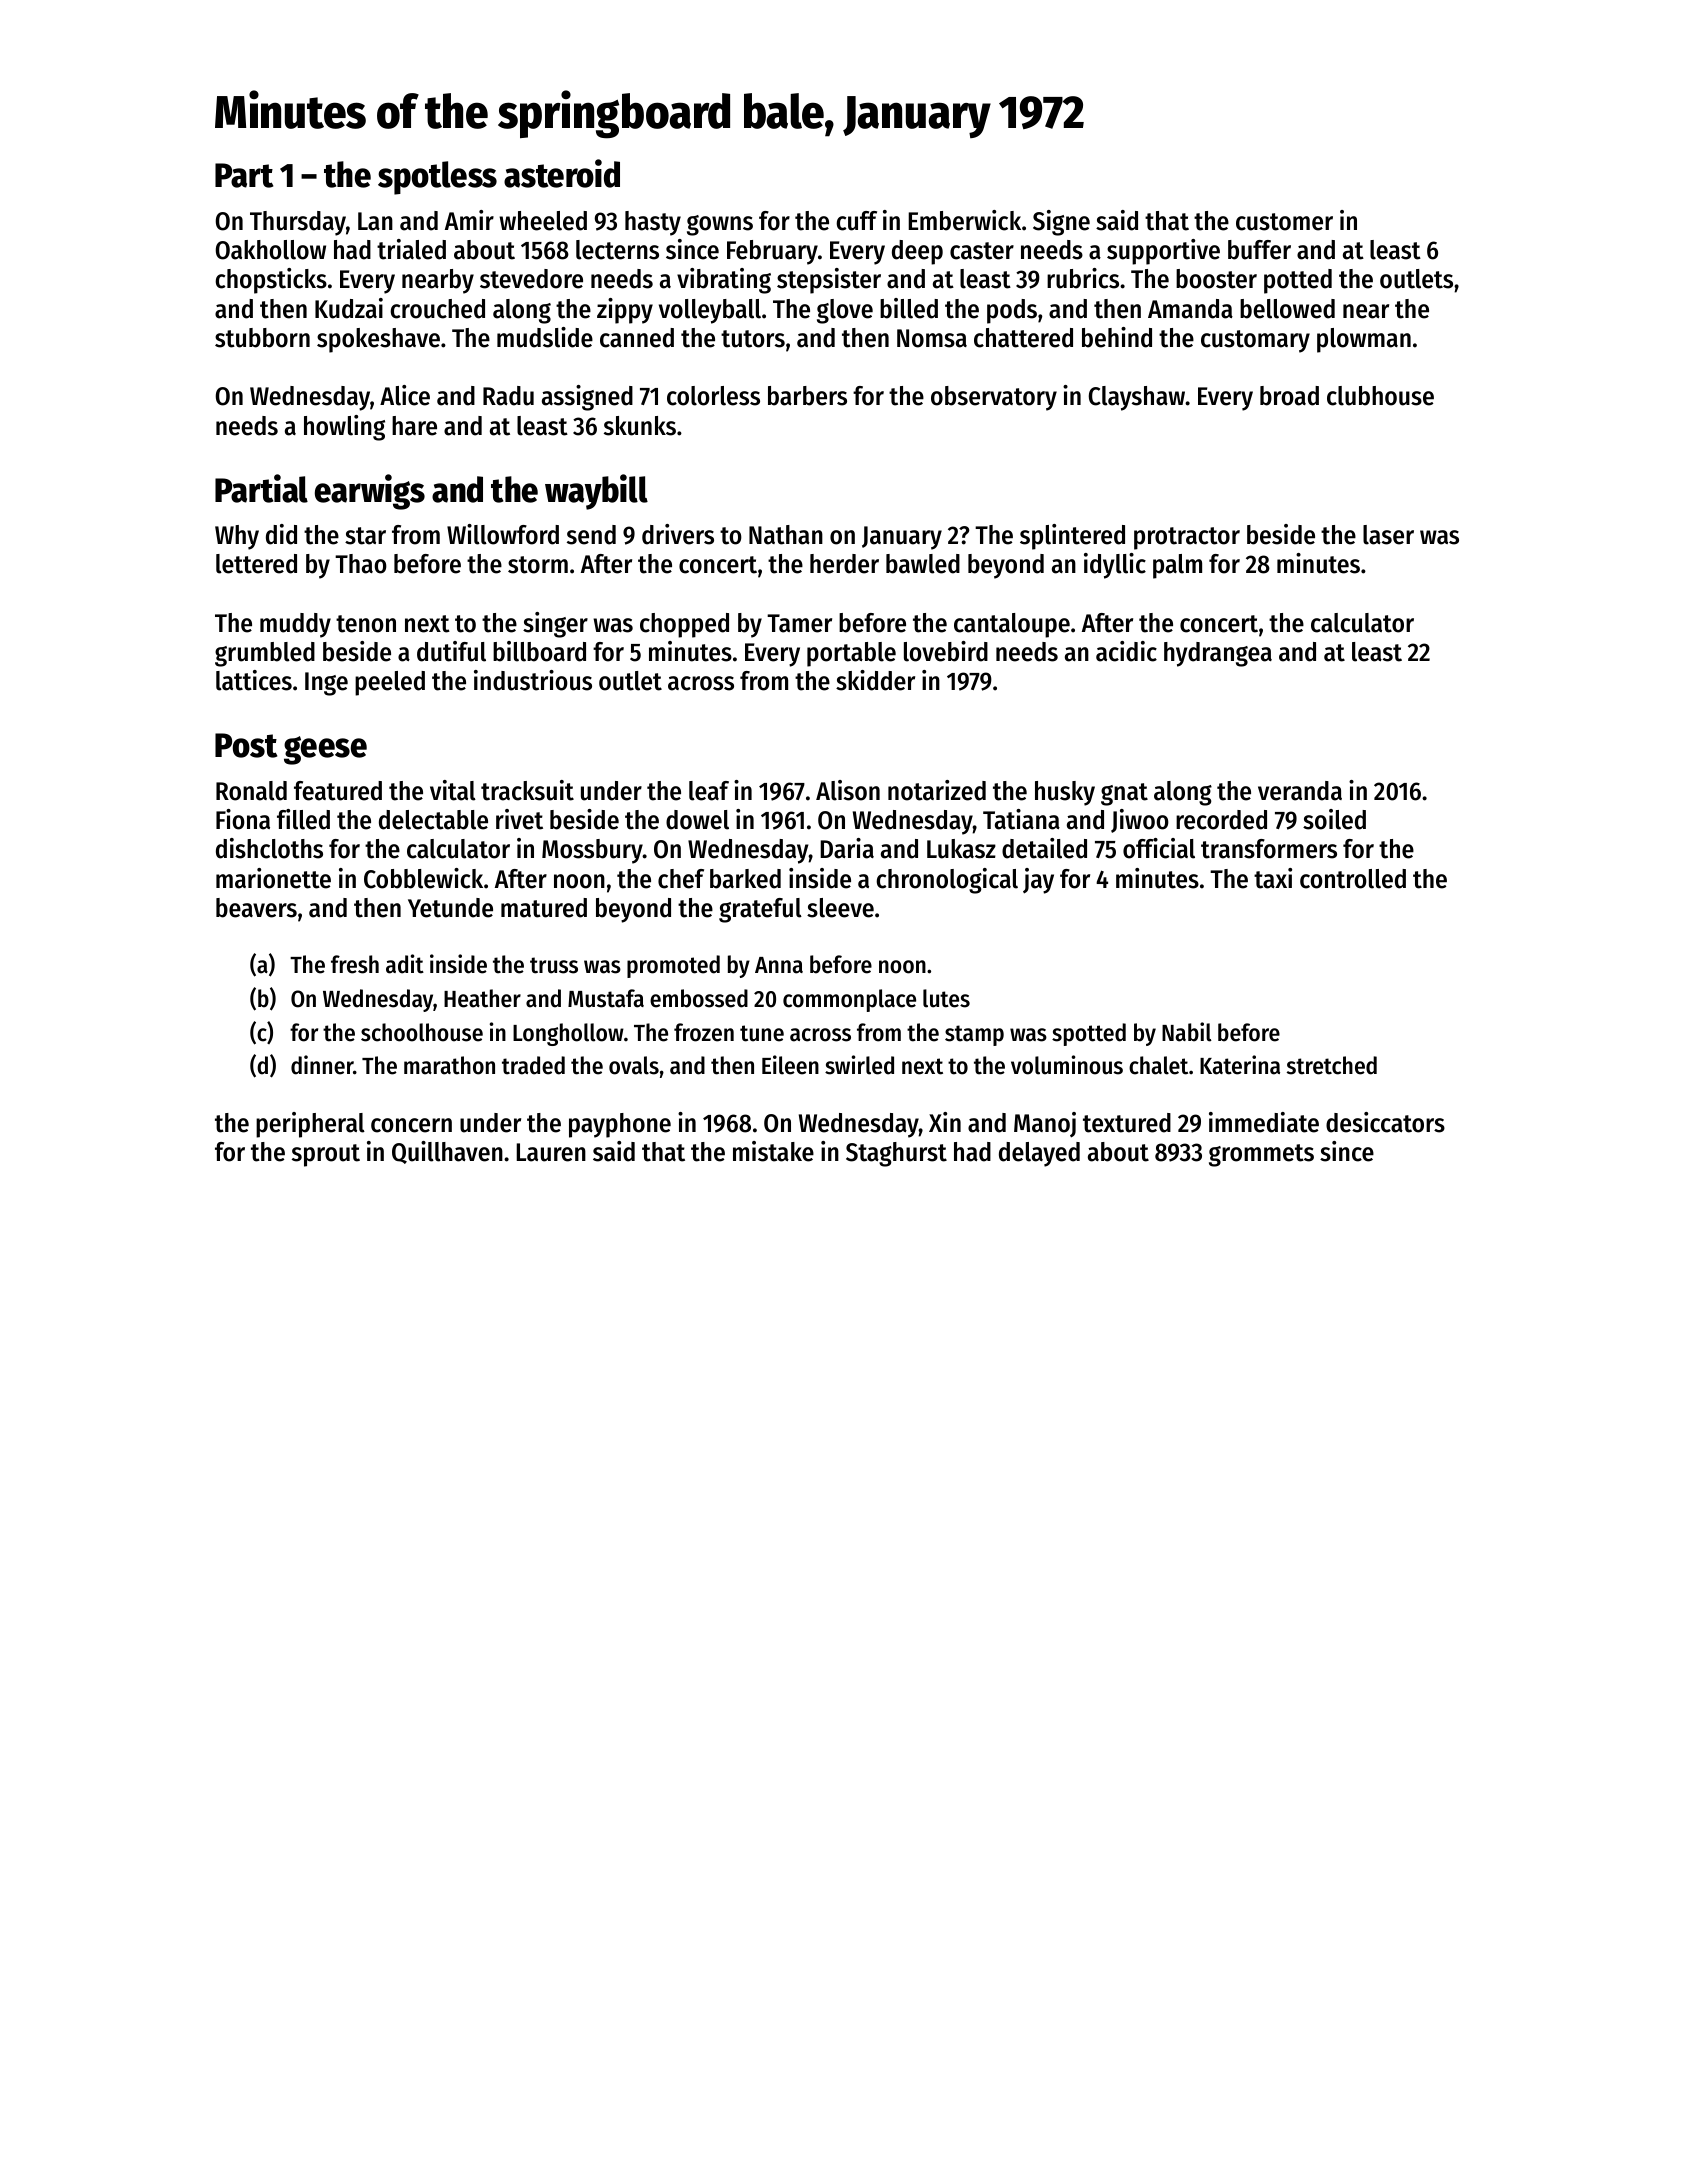 This image has width=1683, height=2178. What do you see at coordinates (1177, 566) in the image?
I see `palm` at bounding box center [1177, 566].
